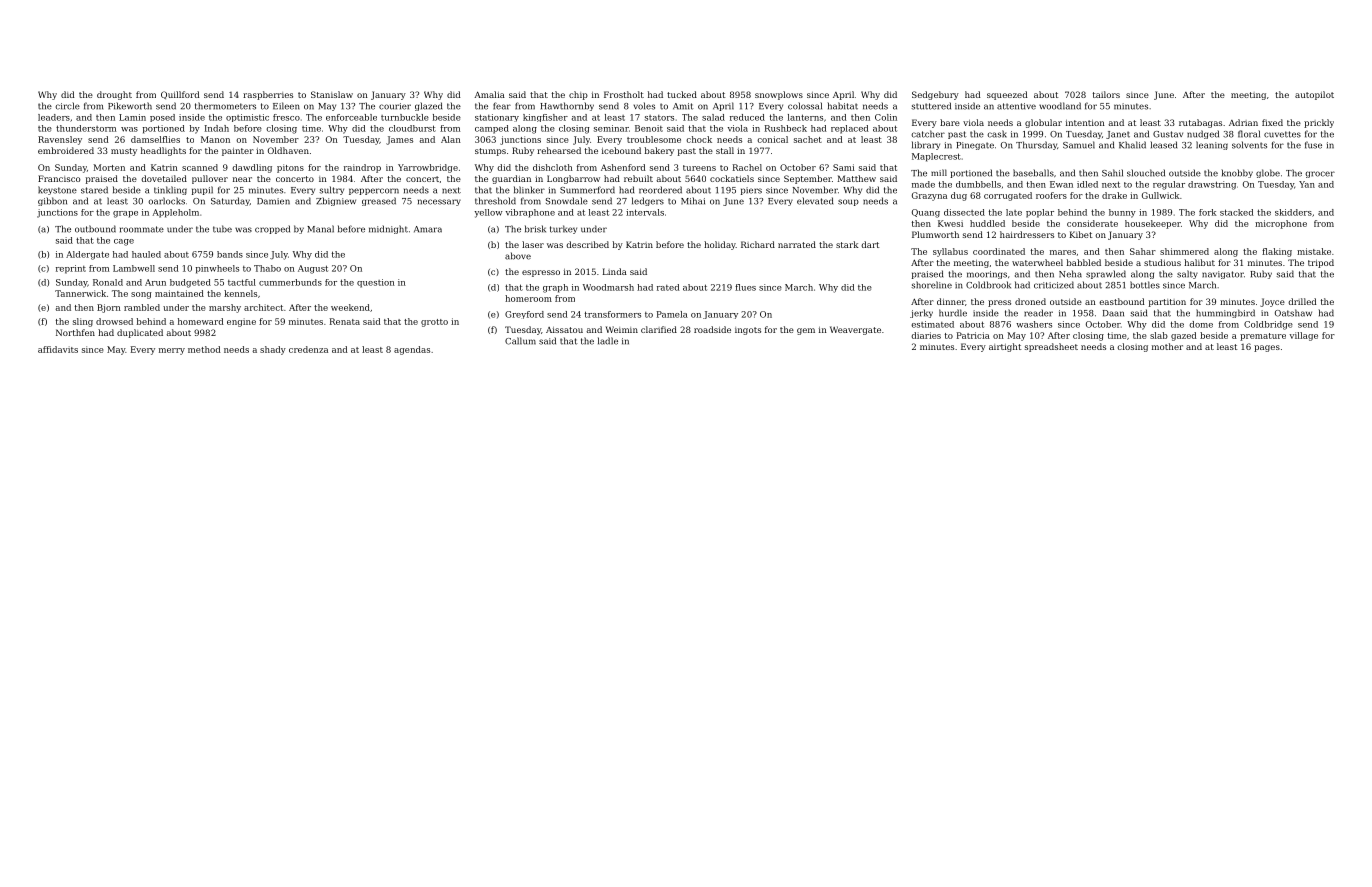 Image resolution: width=1372 pixels, height=887 pixels. Describe the element at coordinates (114, 95) in the screenshot. I see `drought` at that location.
